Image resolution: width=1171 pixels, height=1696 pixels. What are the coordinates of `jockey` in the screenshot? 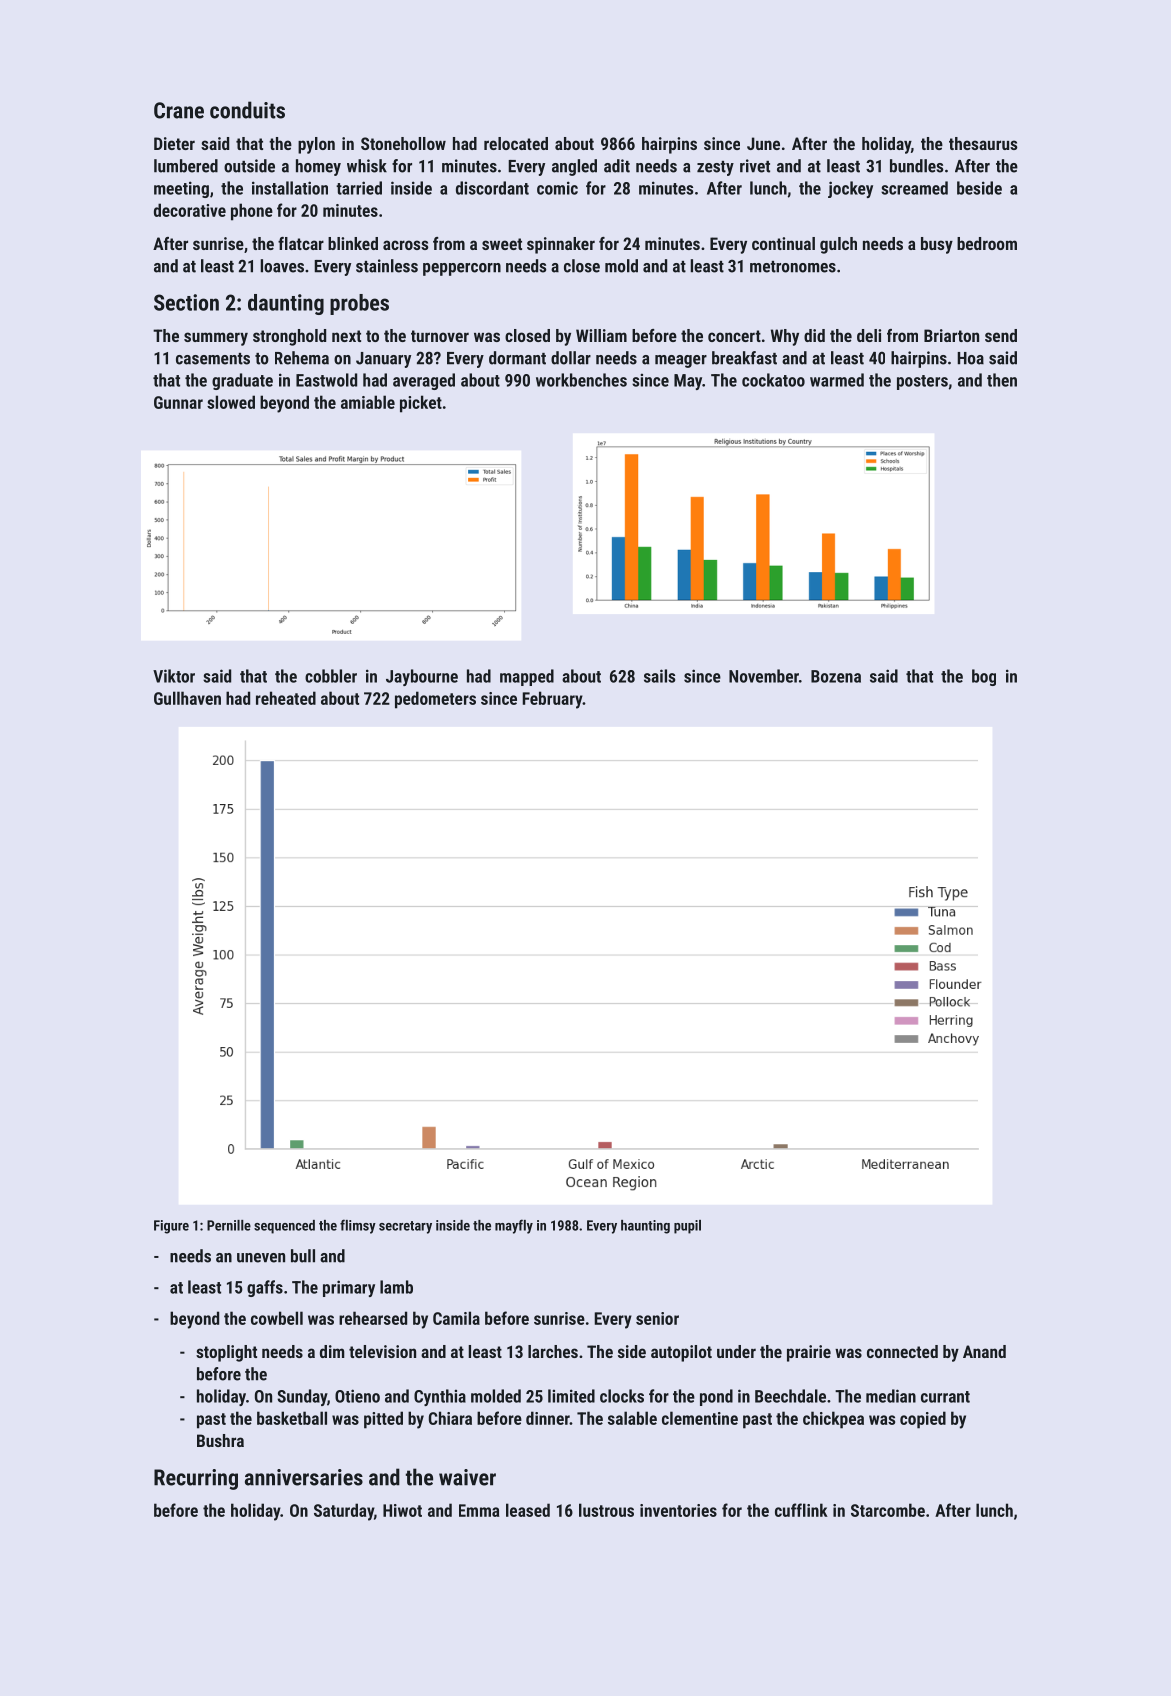 It's located at (850, 189).
